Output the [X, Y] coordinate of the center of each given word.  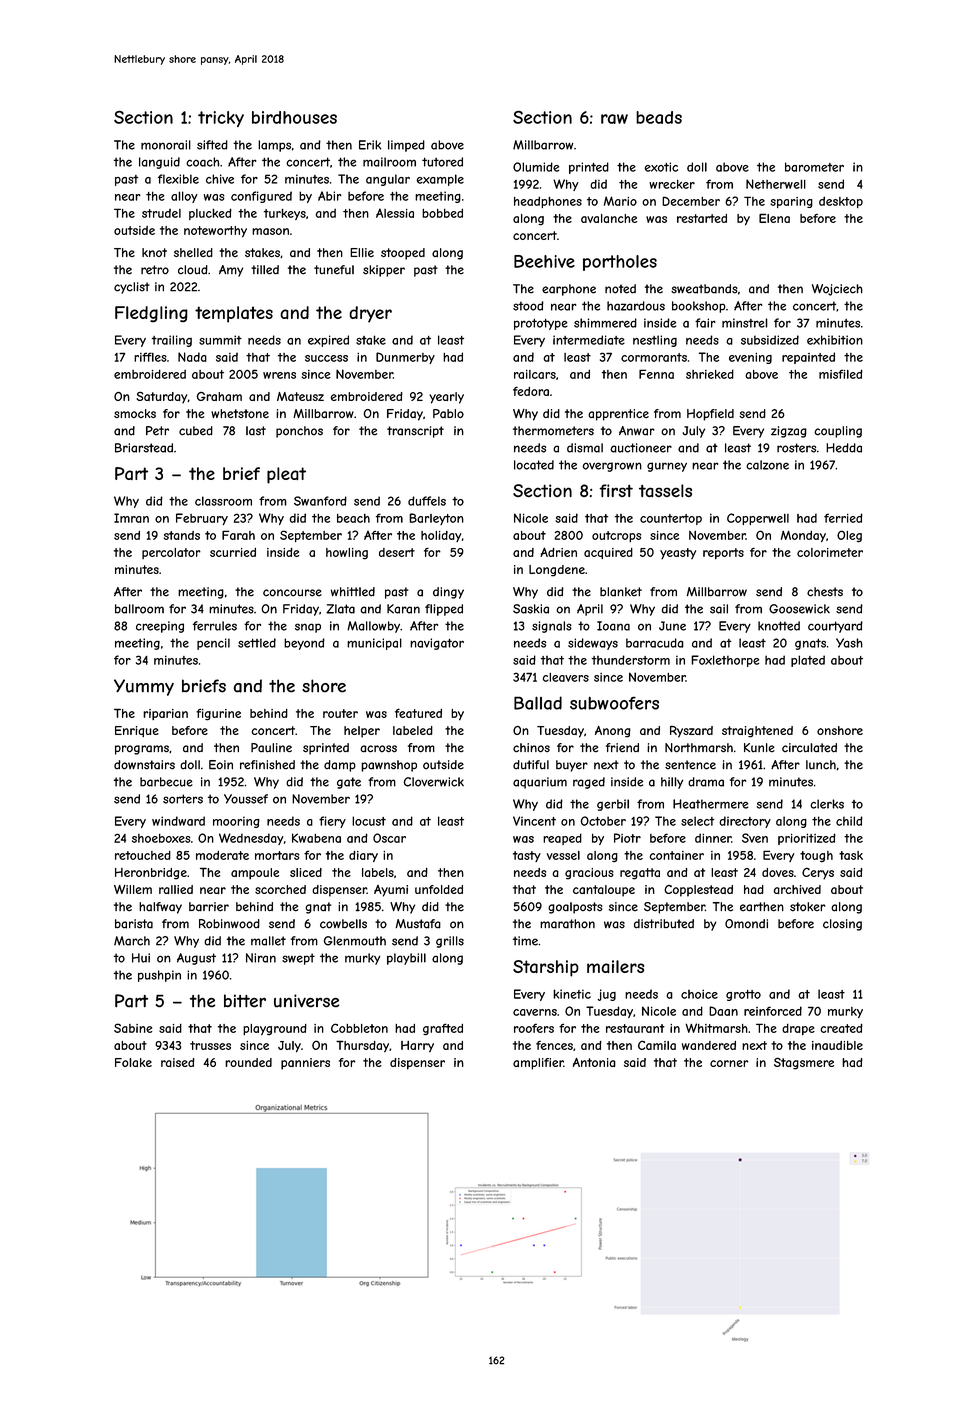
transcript [415, 432]
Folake [133, 1062]
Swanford [320, 501]
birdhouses [294, 117]
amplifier [538, 1064]
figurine [218, 714]
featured [418, 713]
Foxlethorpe [725, 661]
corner [729, 1063]
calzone [767, 465]
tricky [221, 119]
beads [659, 117]
